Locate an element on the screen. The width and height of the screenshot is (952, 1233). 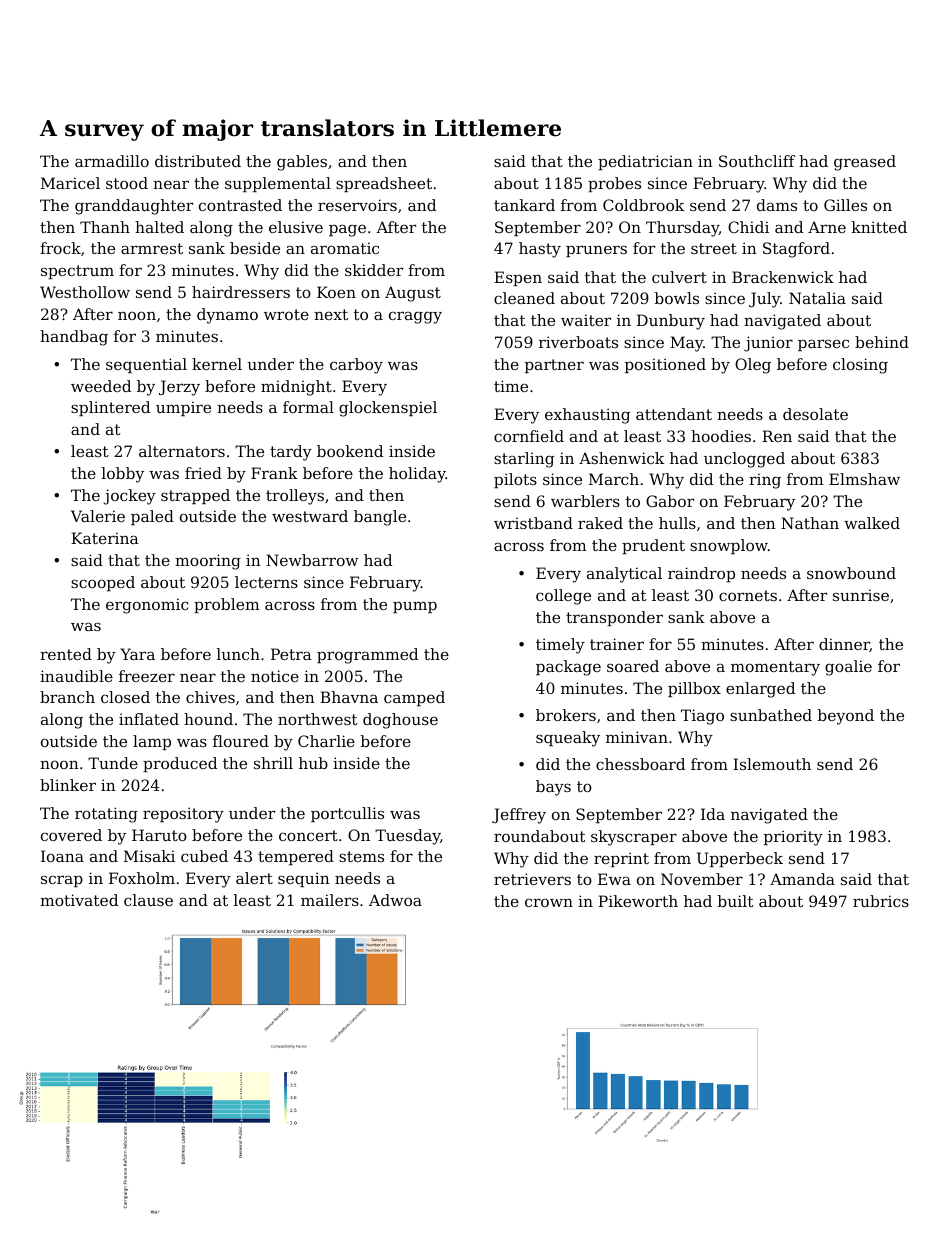
gables is located at coordinates (302, 163).
